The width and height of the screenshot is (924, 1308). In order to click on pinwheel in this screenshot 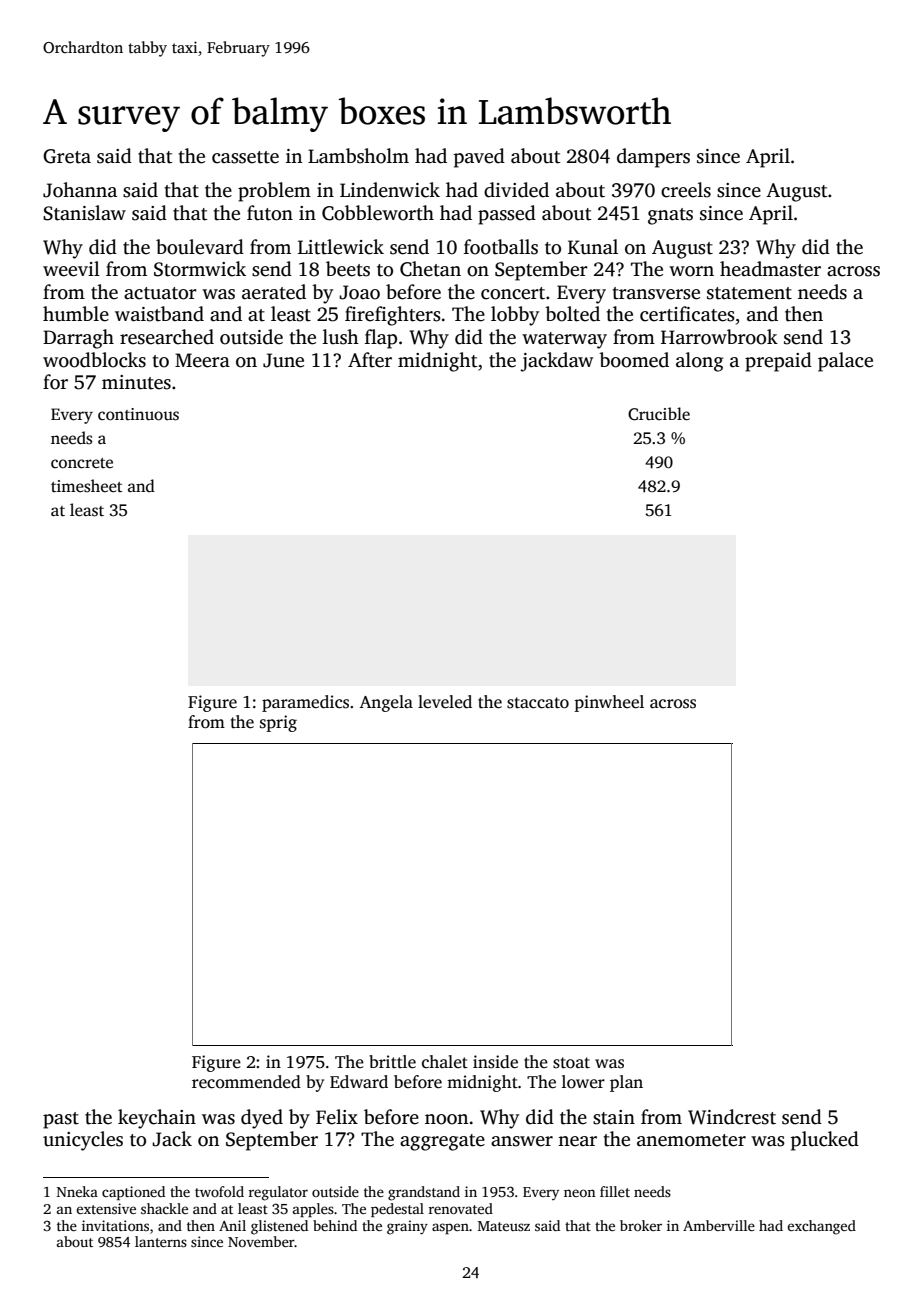, I will do `click(609, 703)`.
